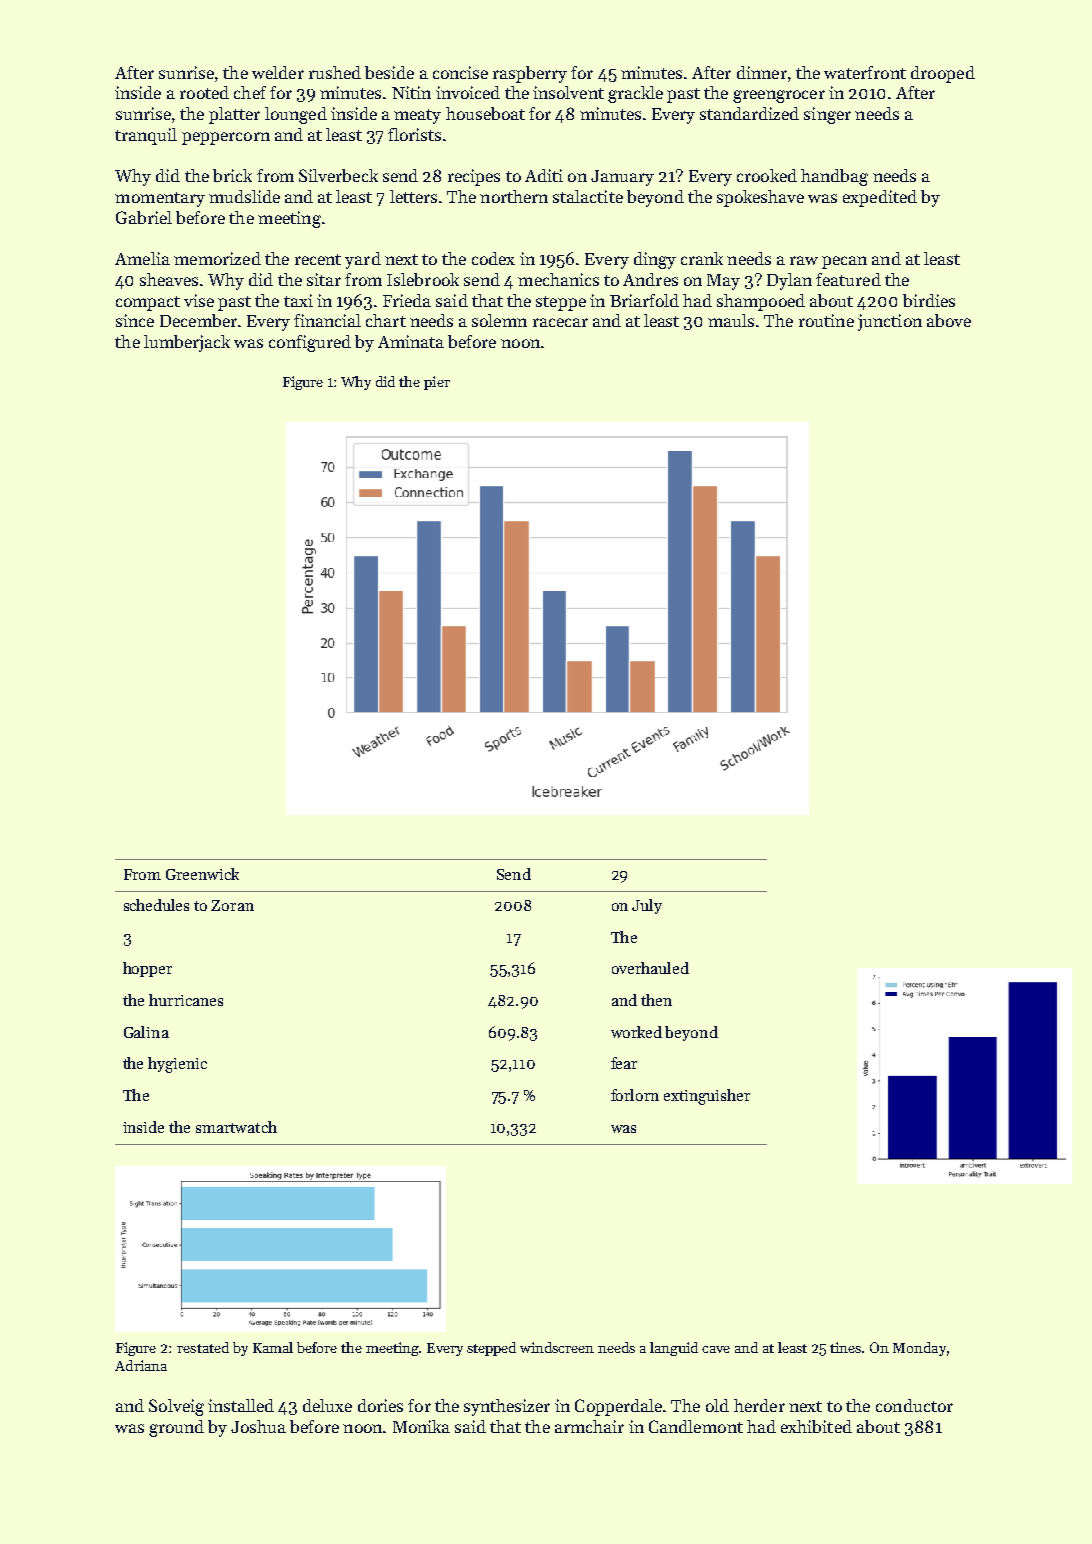 Image resolution: width=1092 pixels, height=1544 pixels. I want to click on Galina, so click(146, 1032).
